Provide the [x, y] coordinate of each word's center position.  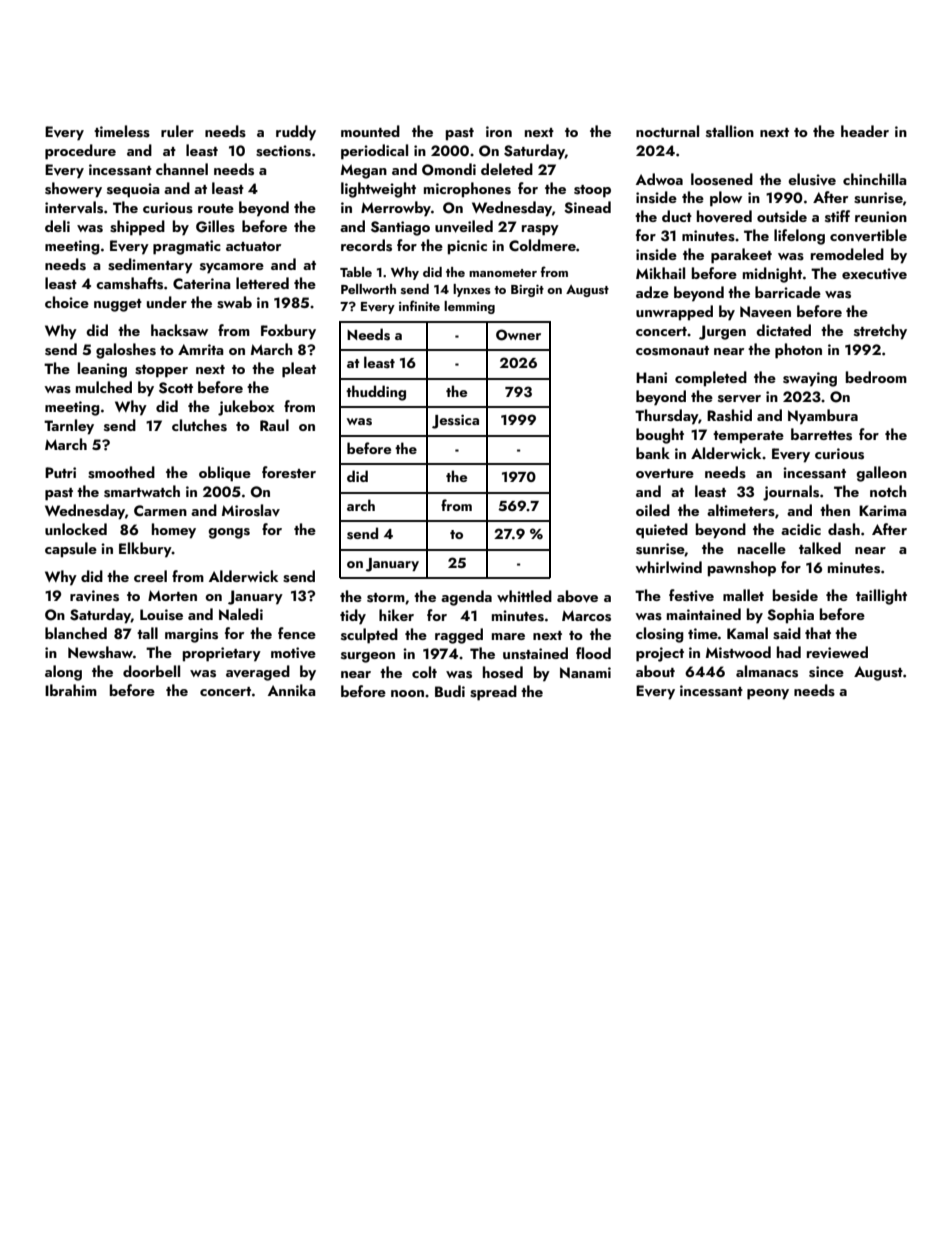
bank [653, 453]
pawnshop [742, 569]
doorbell [151, 671]
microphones [467, 190]
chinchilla [875, 179]
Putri [60, 472]
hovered [724, 216]
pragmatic [187, 247]
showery [73, 190]
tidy [353, 617]
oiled [653, 510]
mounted [370, 131]
